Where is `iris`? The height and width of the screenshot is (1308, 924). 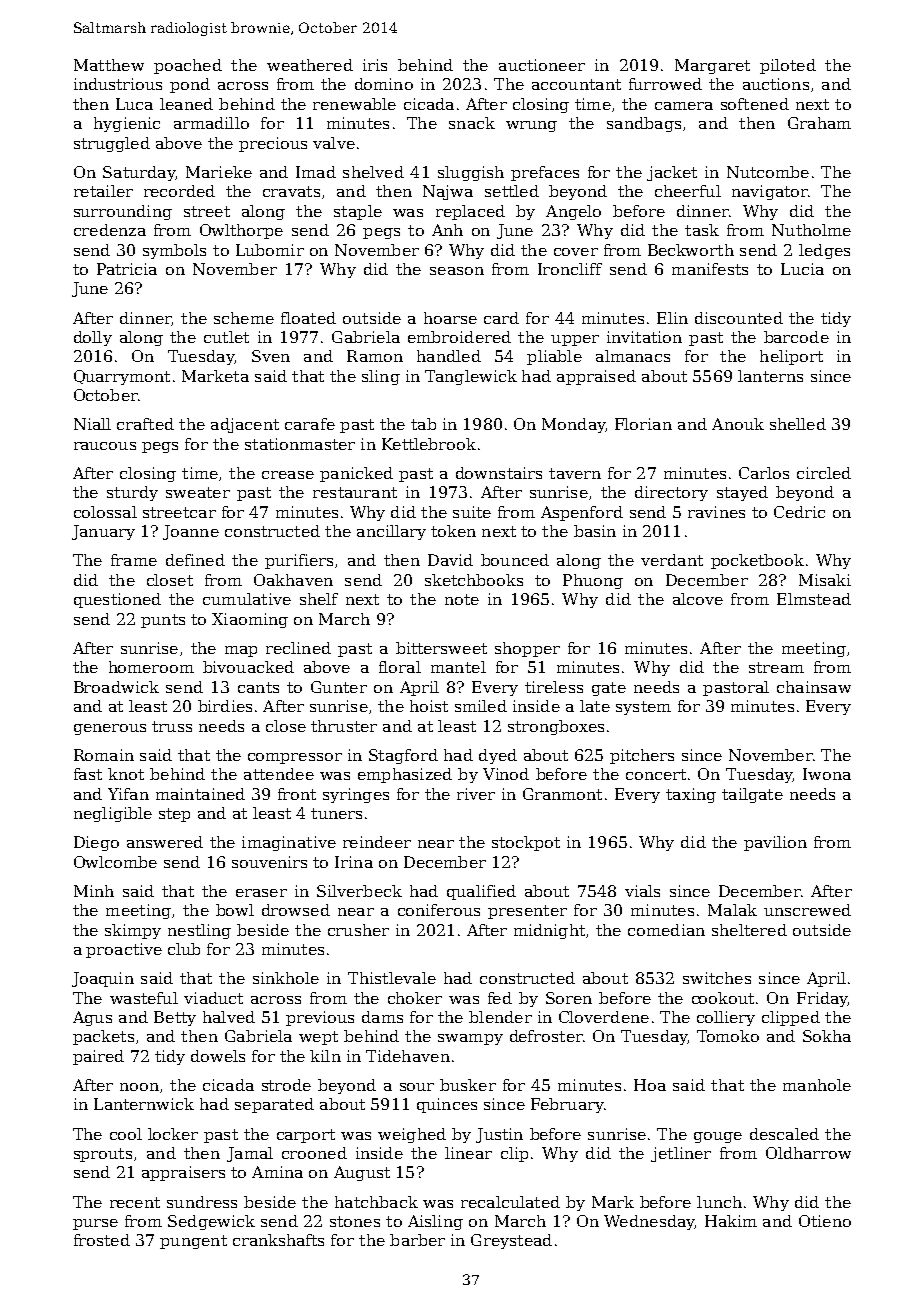
iris is located at coordinates (375, 65).
